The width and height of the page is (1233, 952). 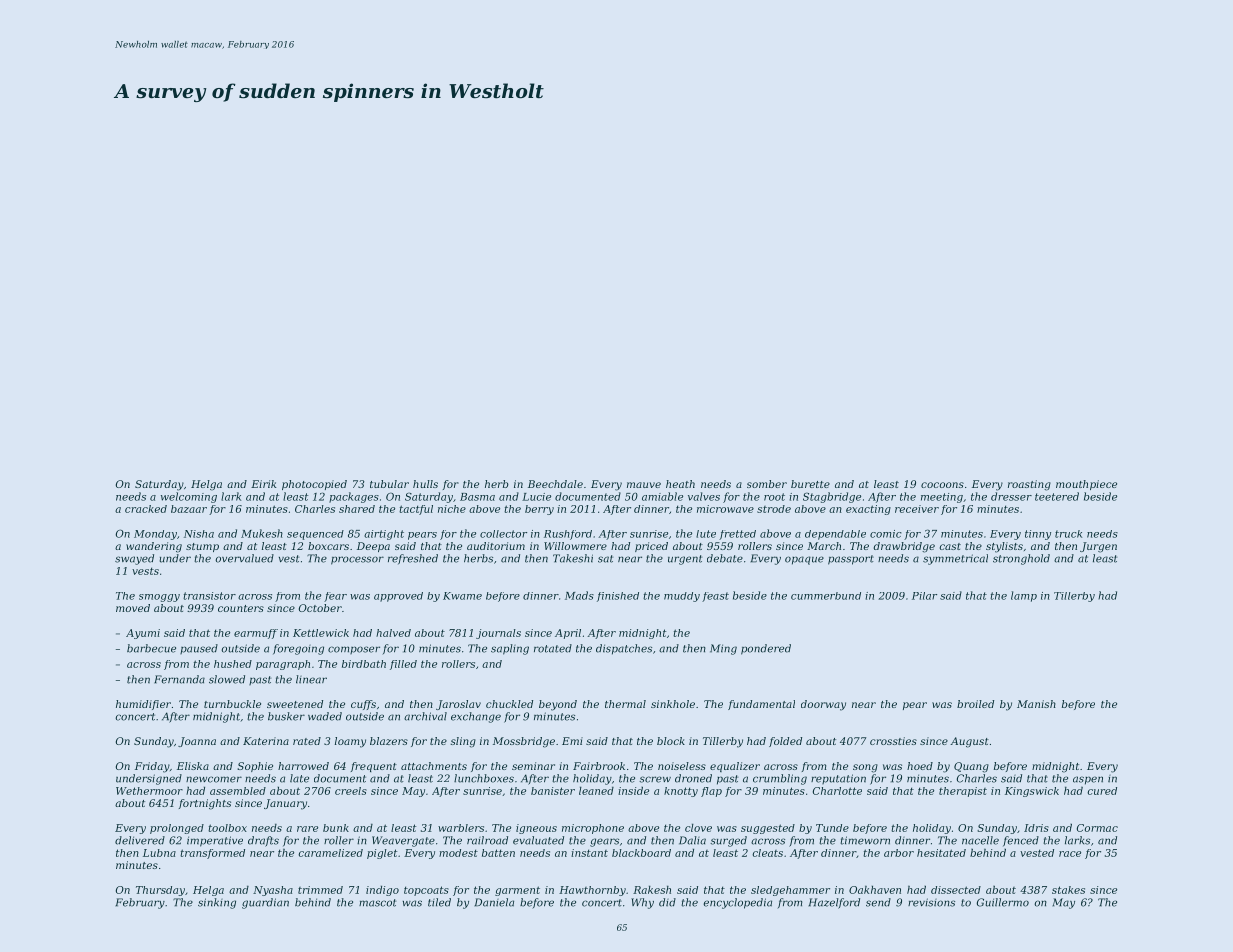 I want to click on Mossbridge, so click(x=524, y=742).
